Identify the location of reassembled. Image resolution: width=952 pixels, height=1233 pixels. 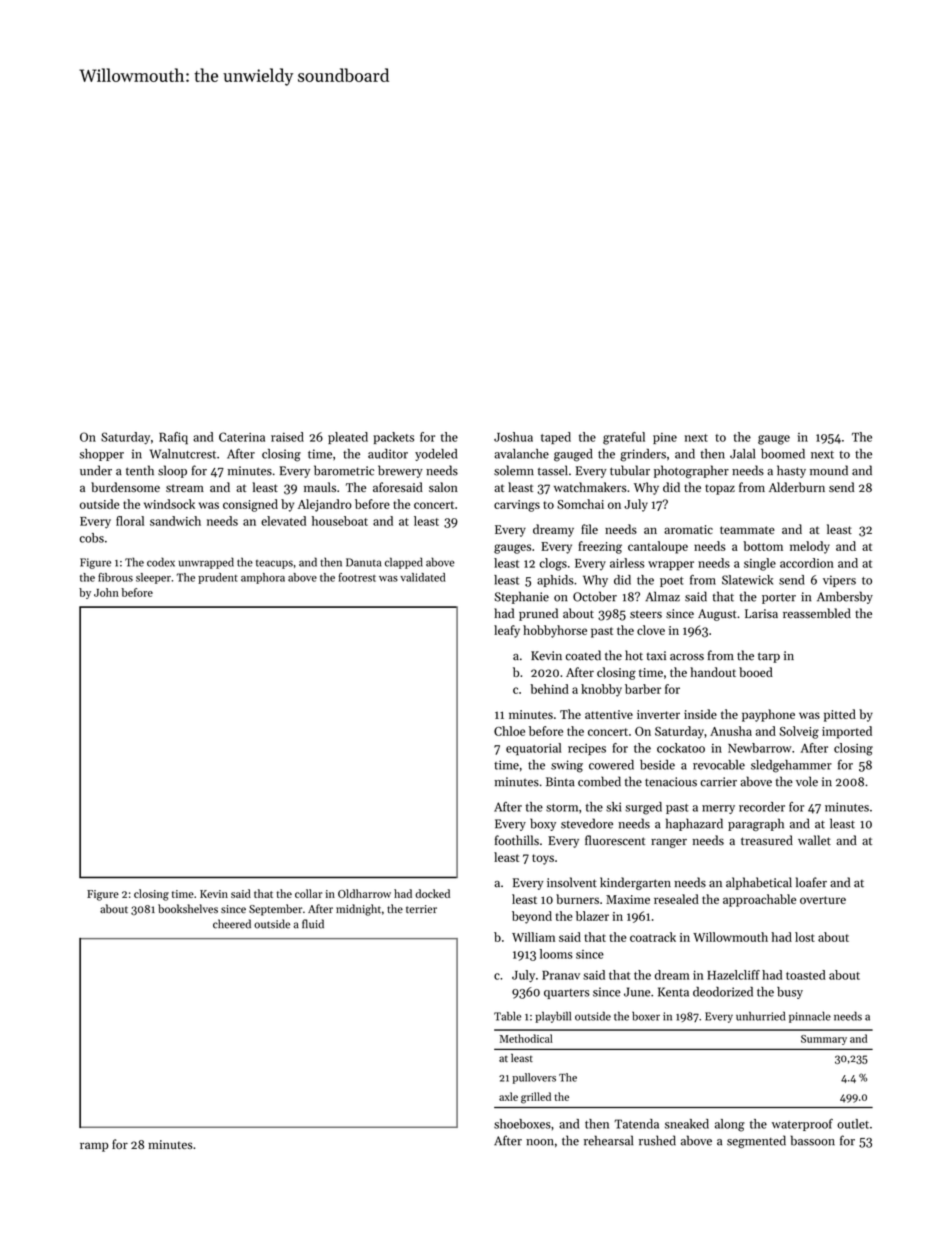
(817, 613).
